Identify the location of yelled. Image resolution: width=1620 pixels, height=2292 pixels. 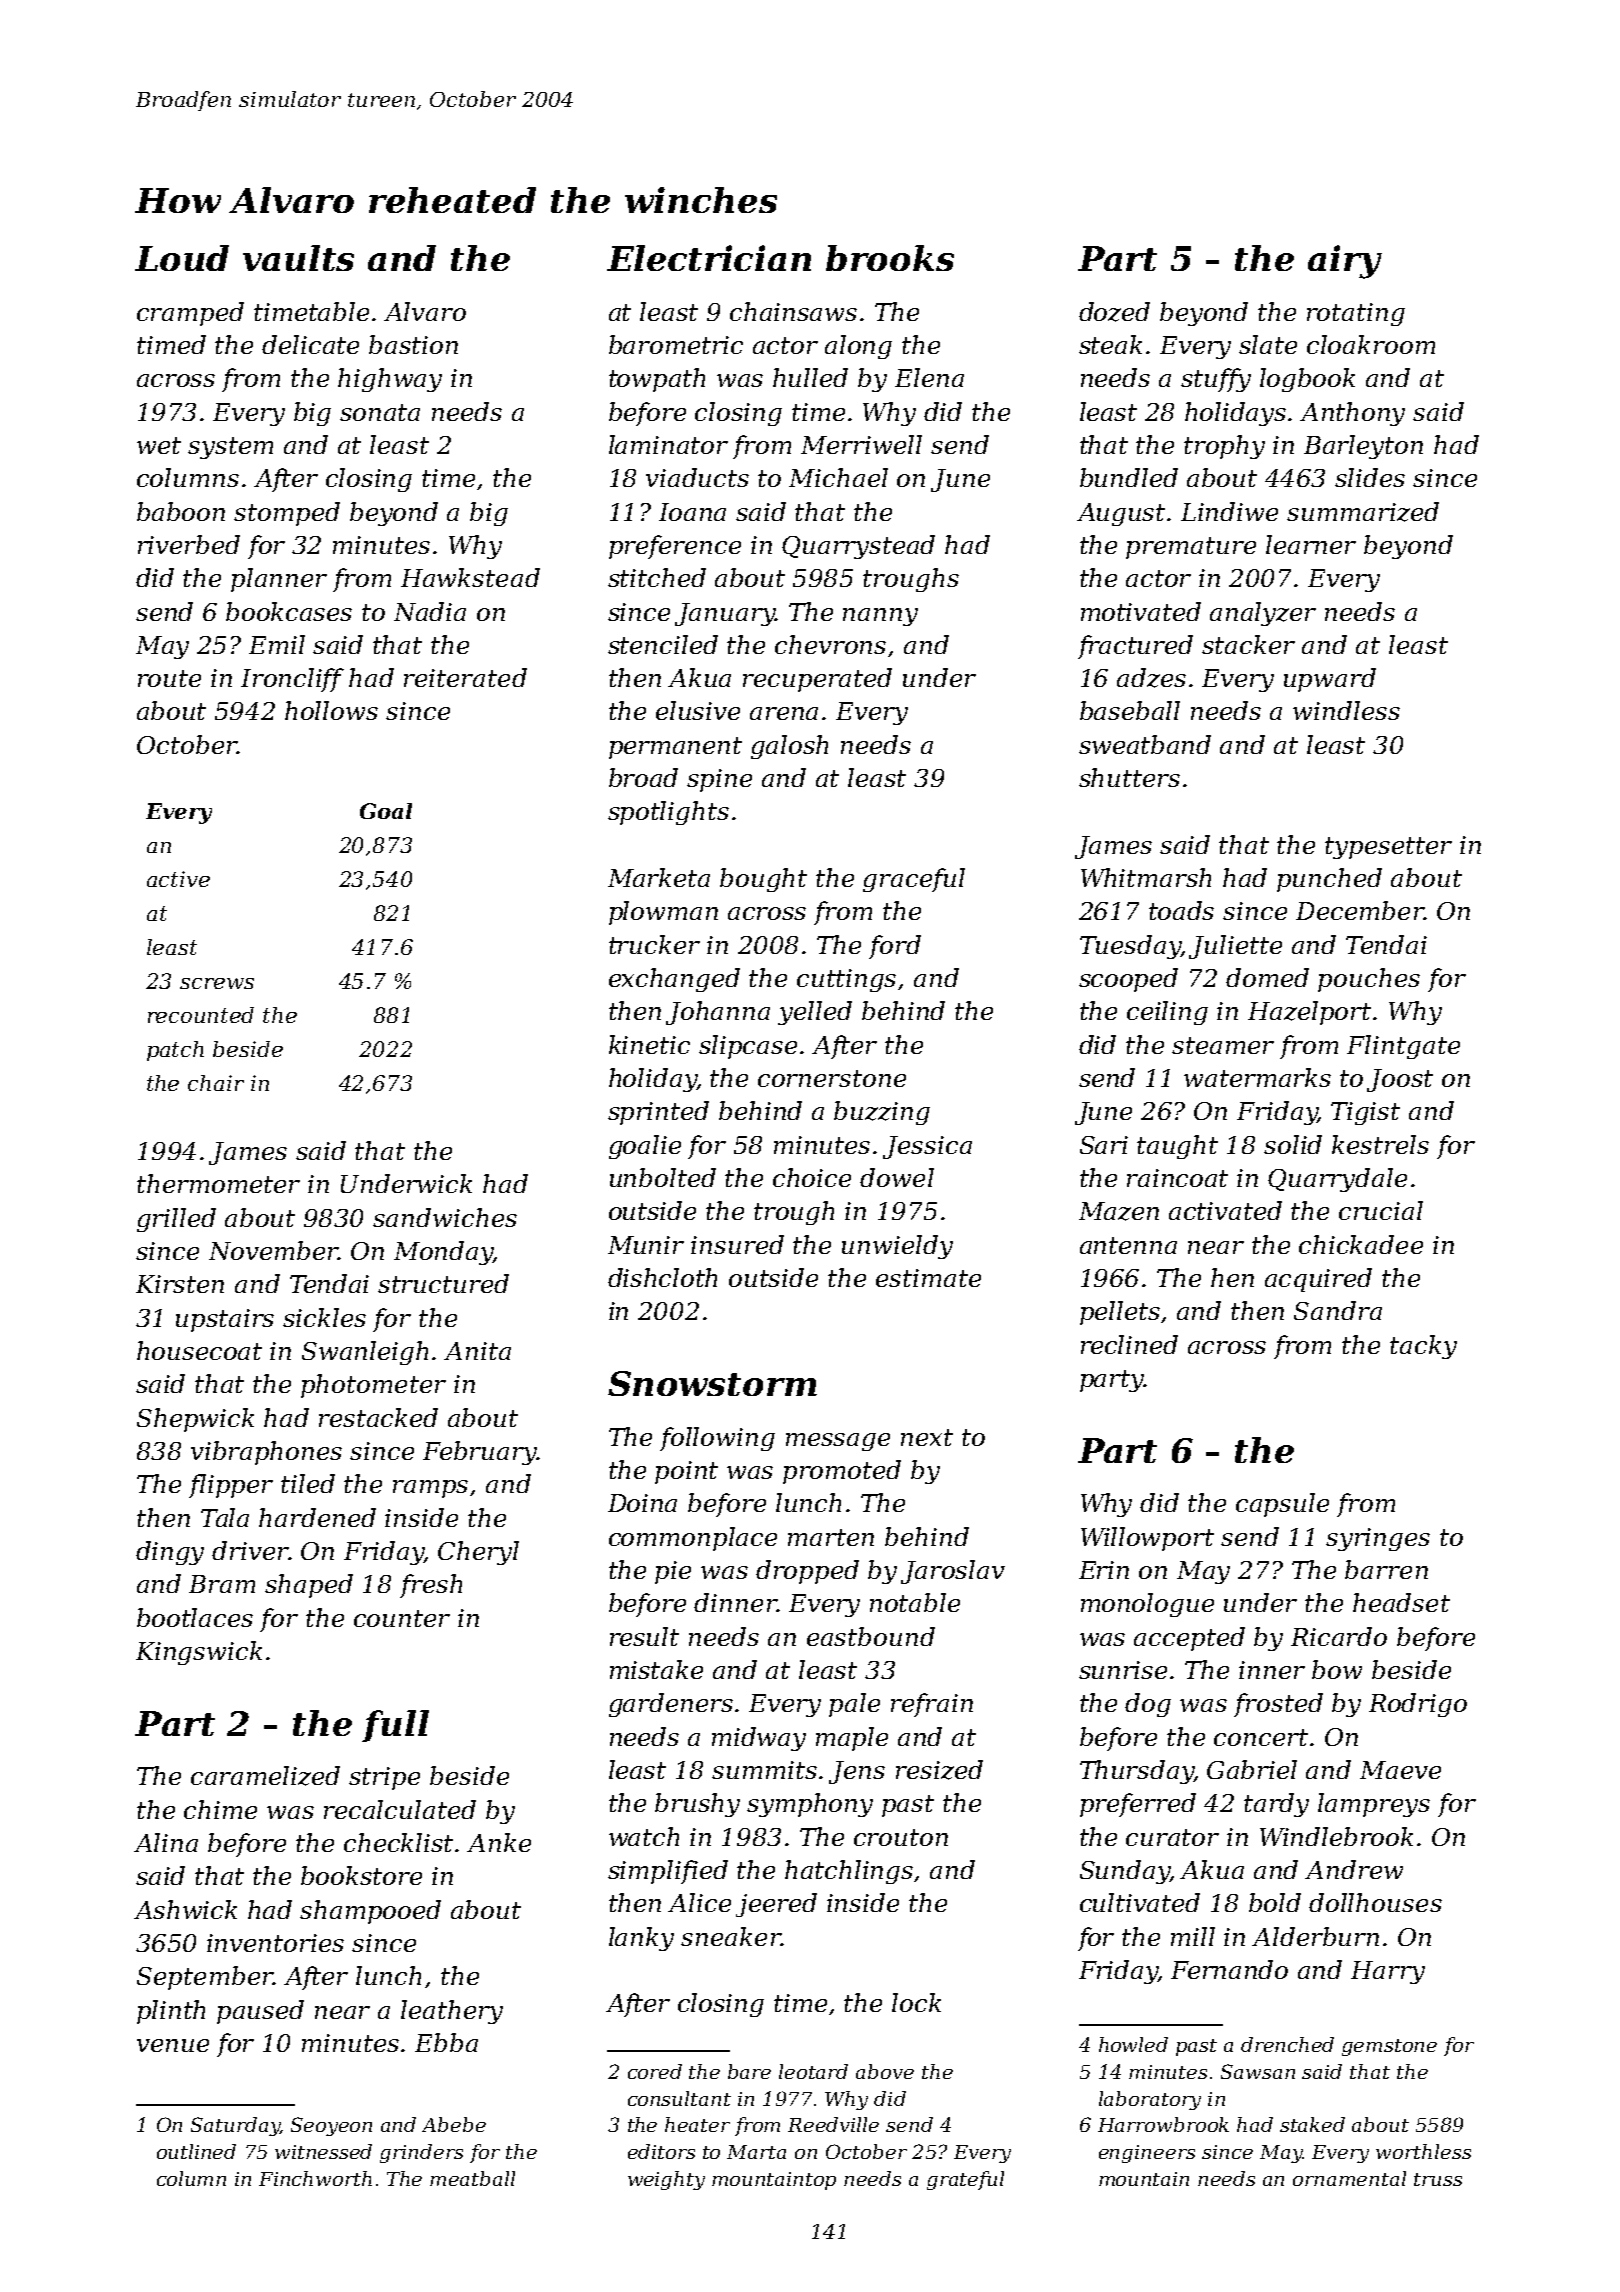
(815, 1013).
